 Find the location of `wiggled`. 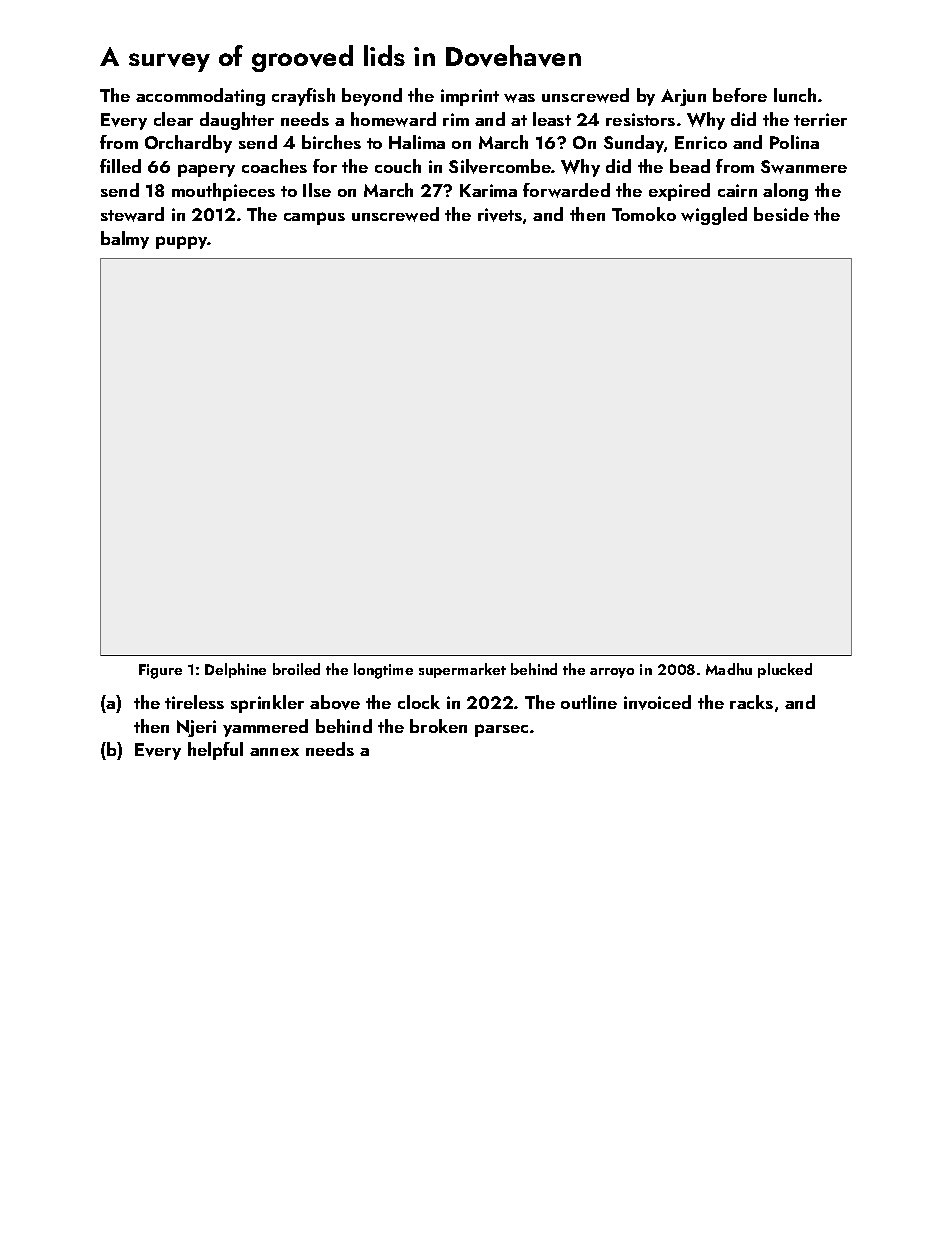

wiggled is located at coordinates (714, 216).
